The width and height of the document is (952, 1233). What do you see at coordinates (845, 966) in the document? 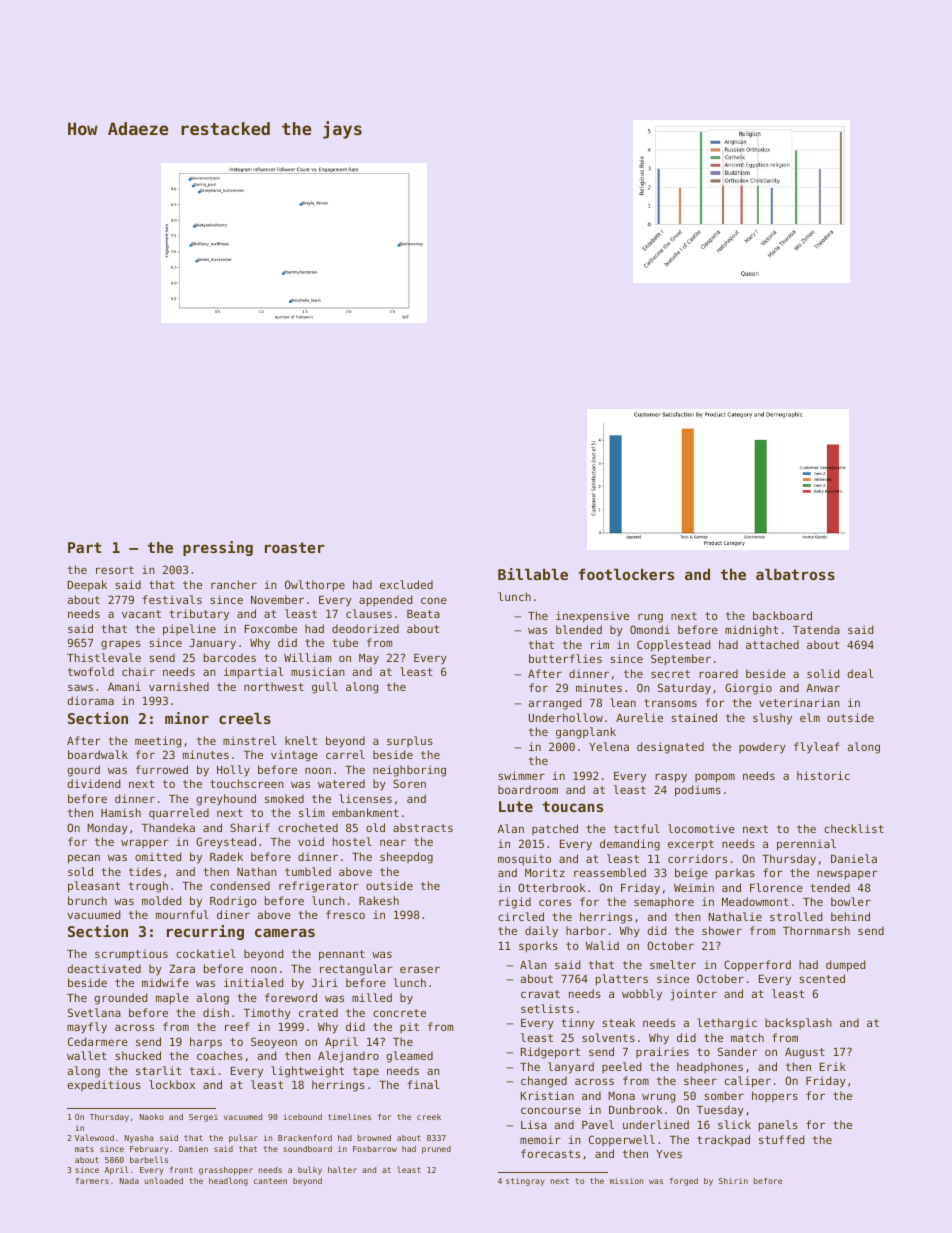
I see `dumped` at bounding box center [845, 966].
